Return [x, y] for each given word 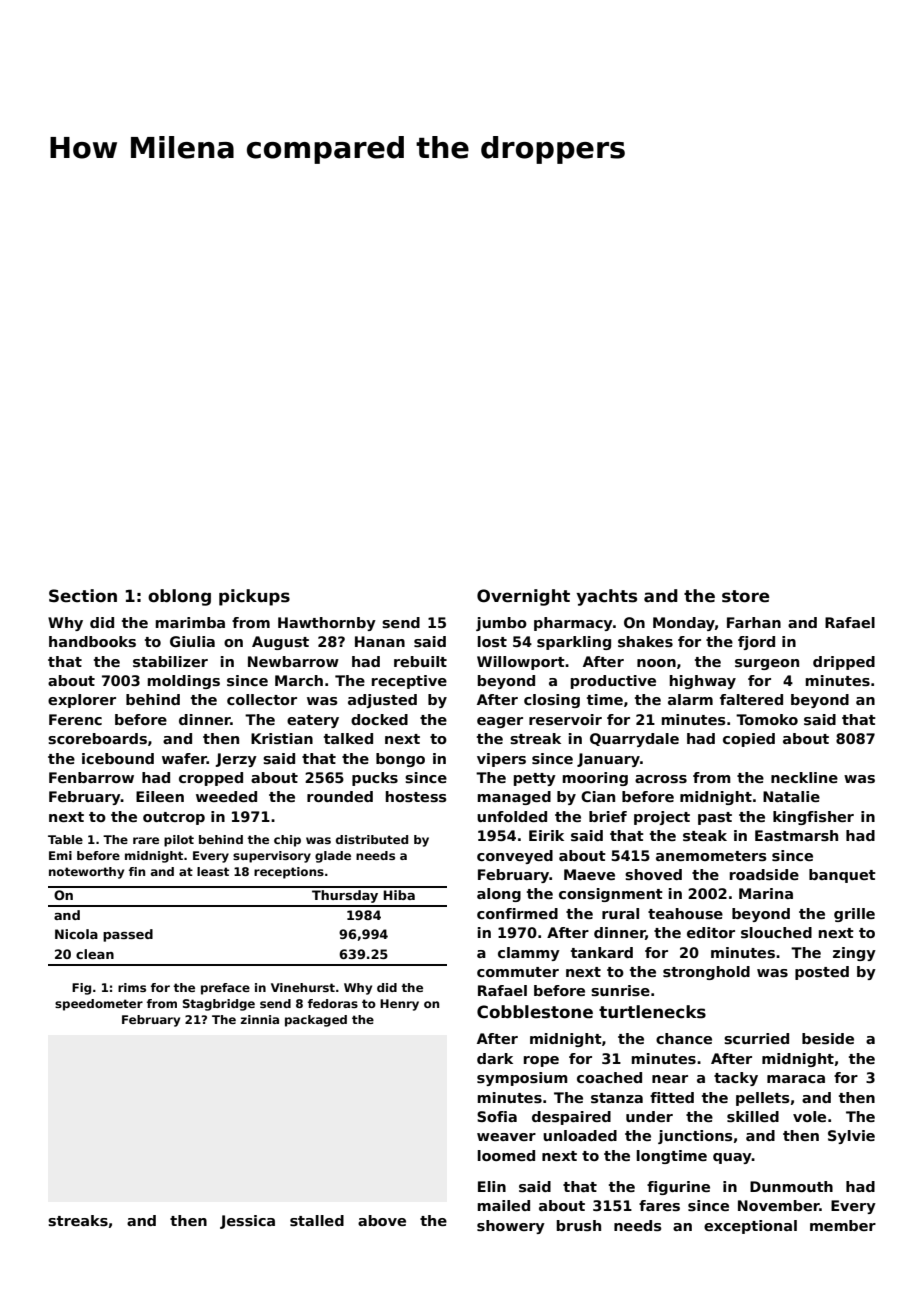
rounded [340, 796]
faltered [751, 699]
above [382, 1220]
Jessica [247, 1222]
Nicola [76, 934]
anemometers [711, 856]
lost [492, 641]
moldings [184, 682]
